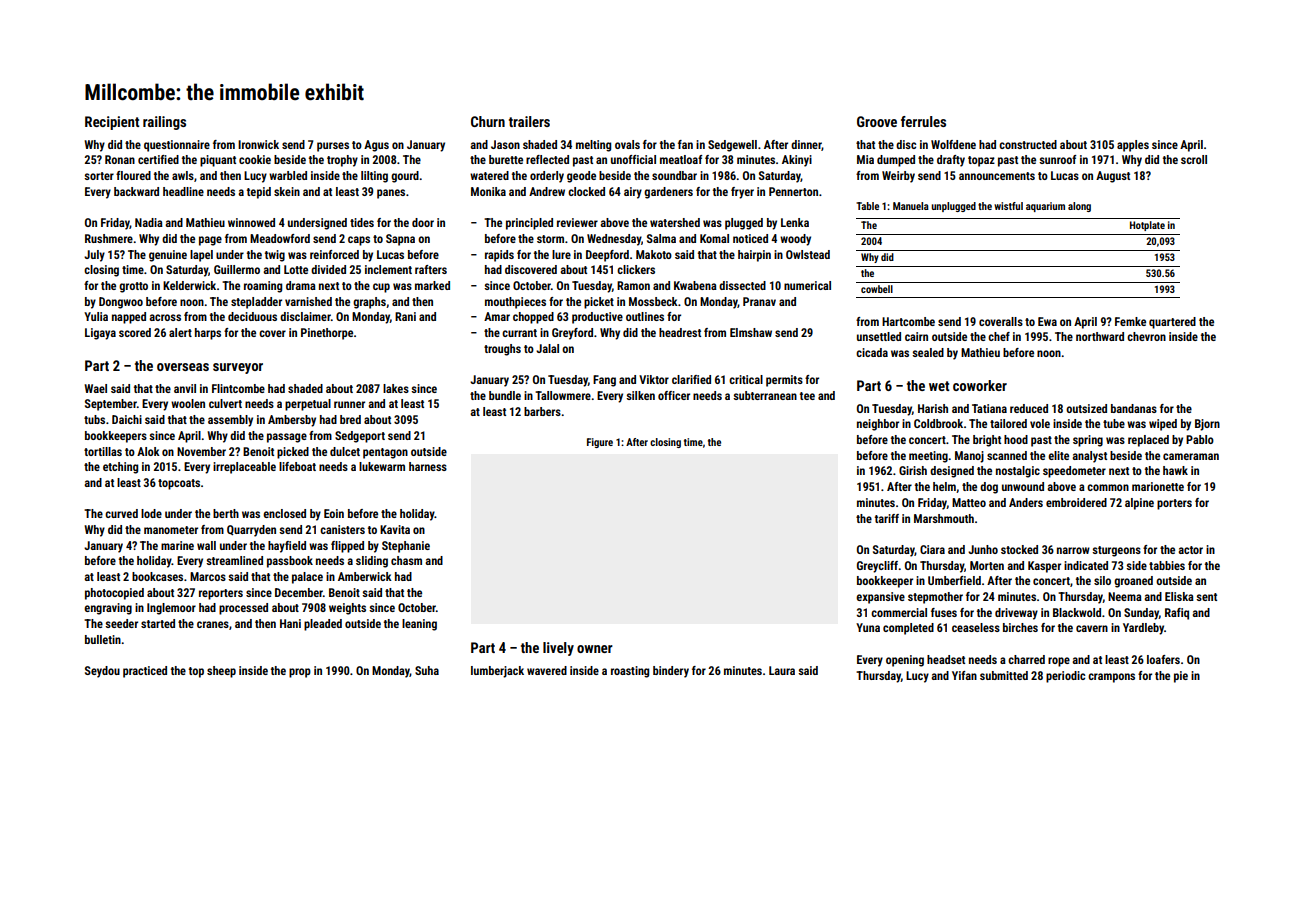  What do you see at coordinates (877, 121) in the page?
I see `Groove` at bounding box center [877, 121].
